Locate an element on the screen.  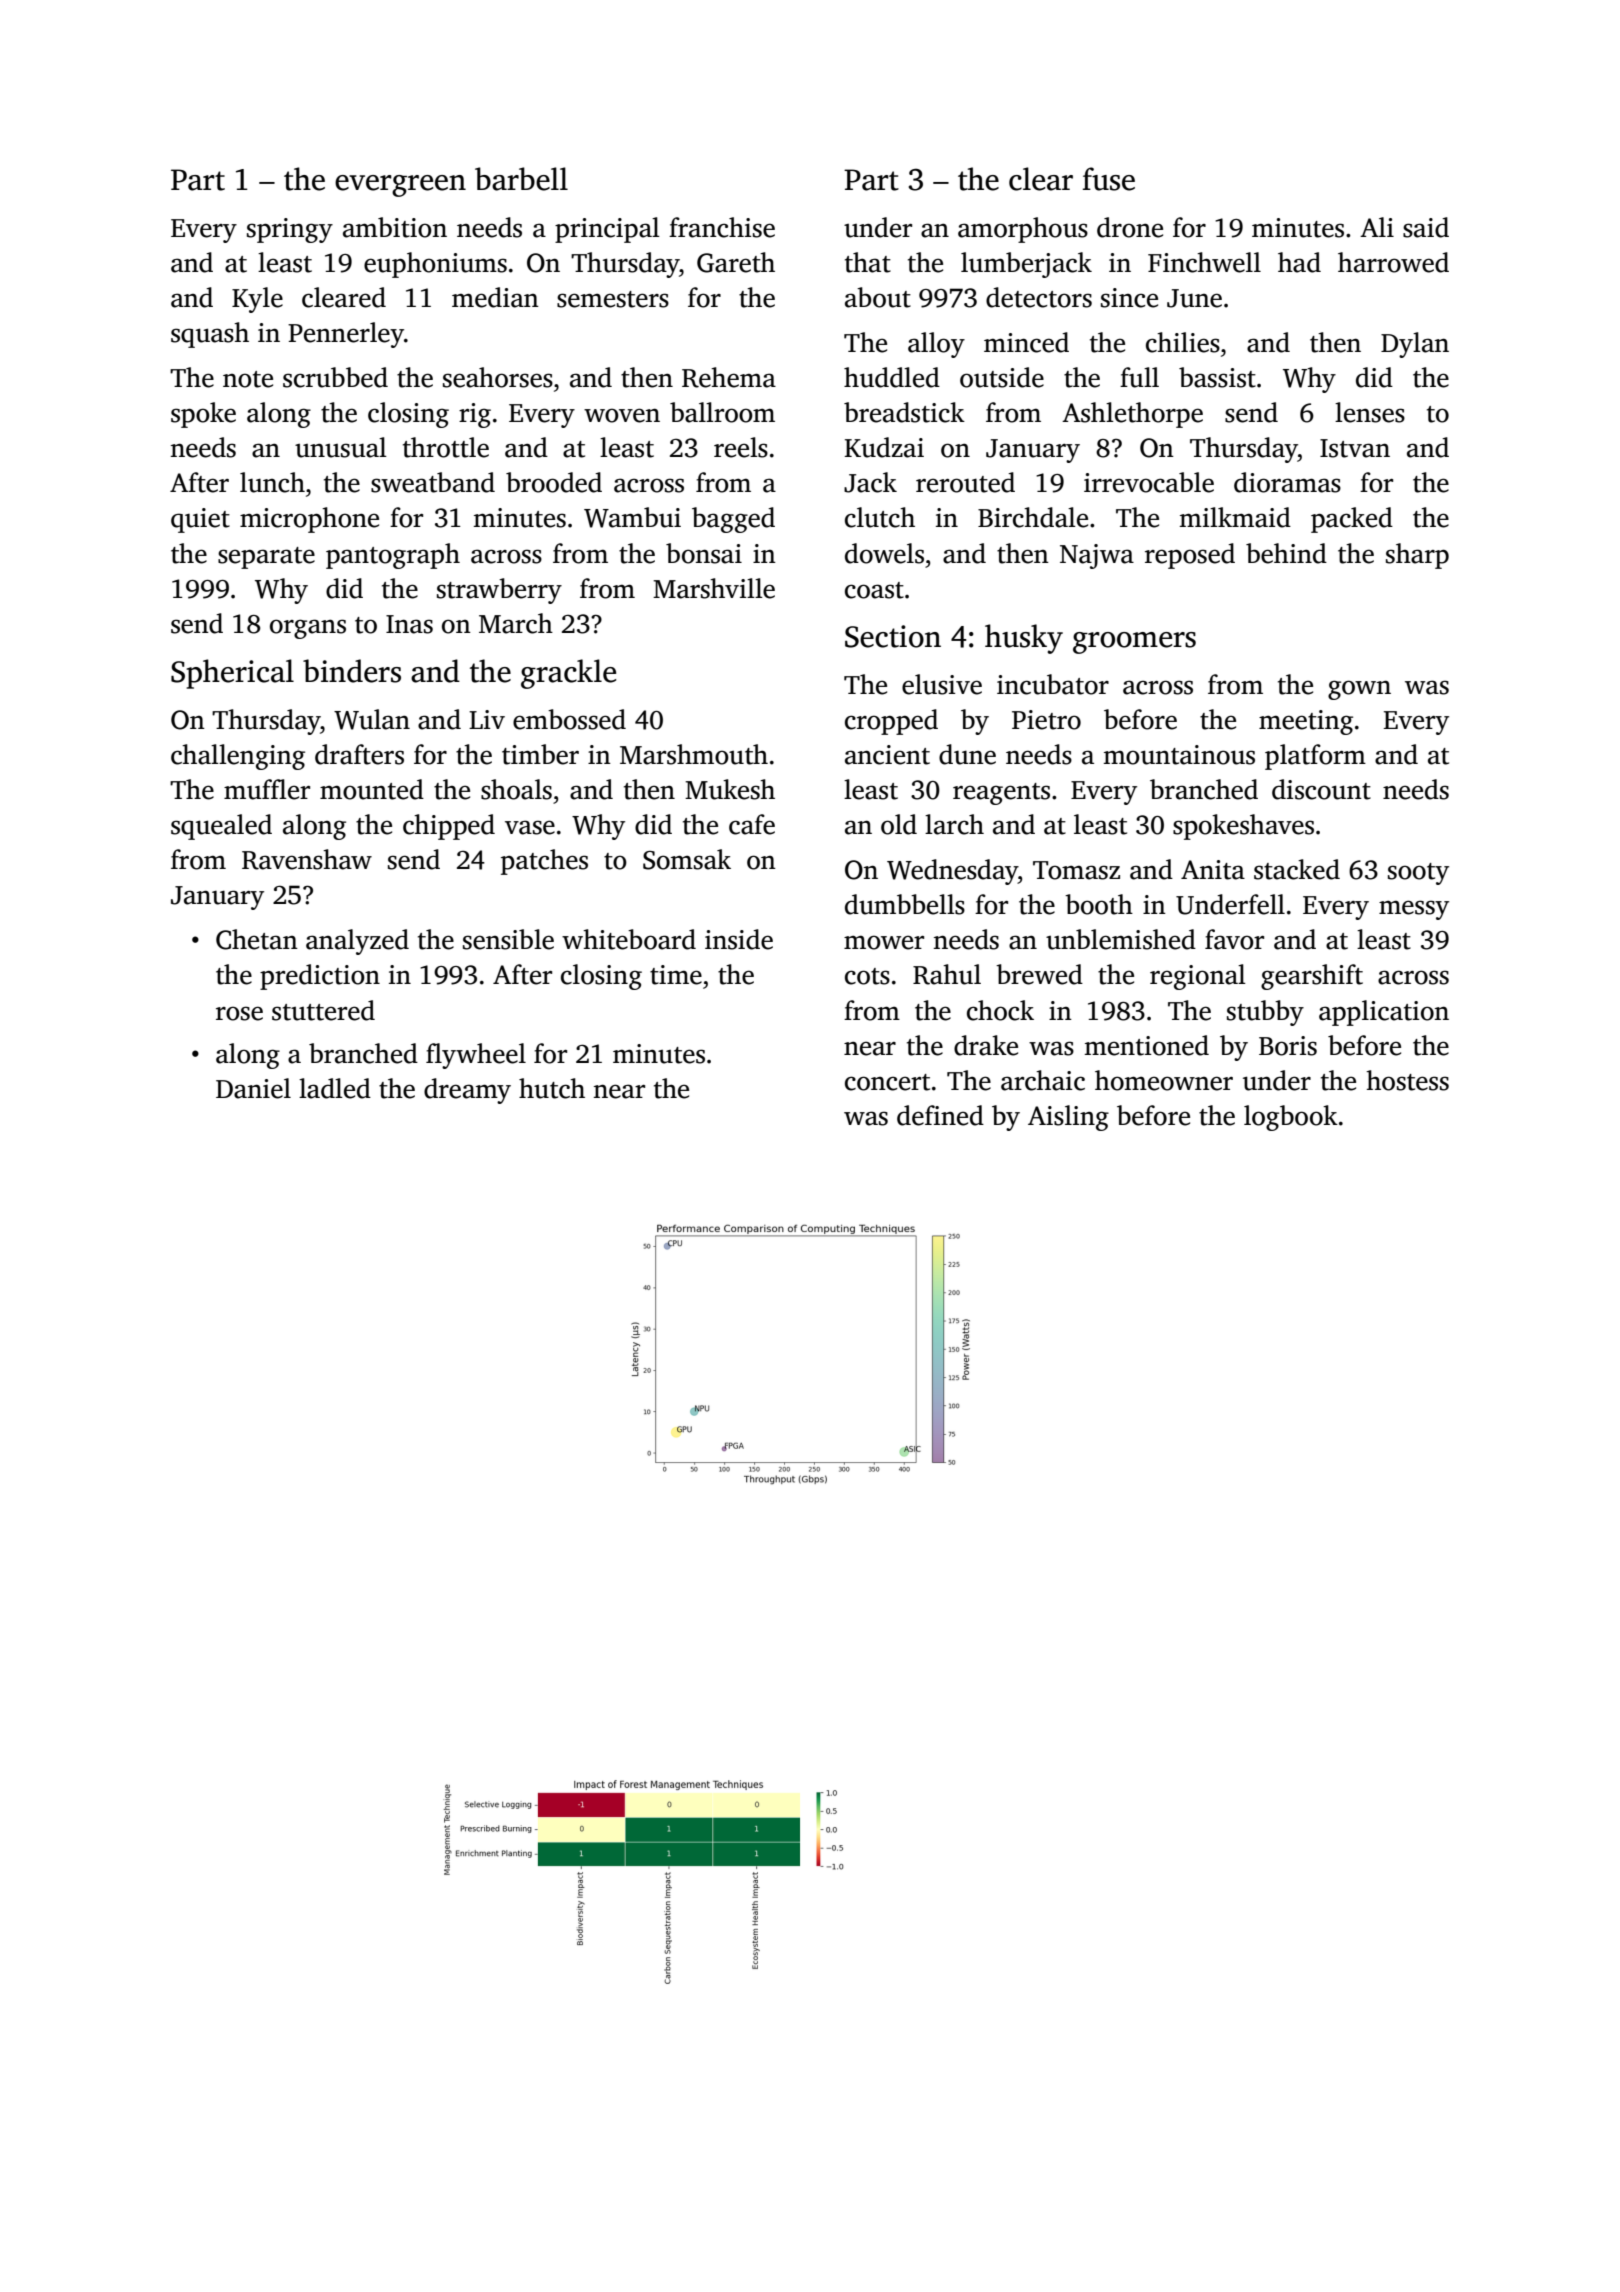
throttle is located at coordinates (446, 447).
